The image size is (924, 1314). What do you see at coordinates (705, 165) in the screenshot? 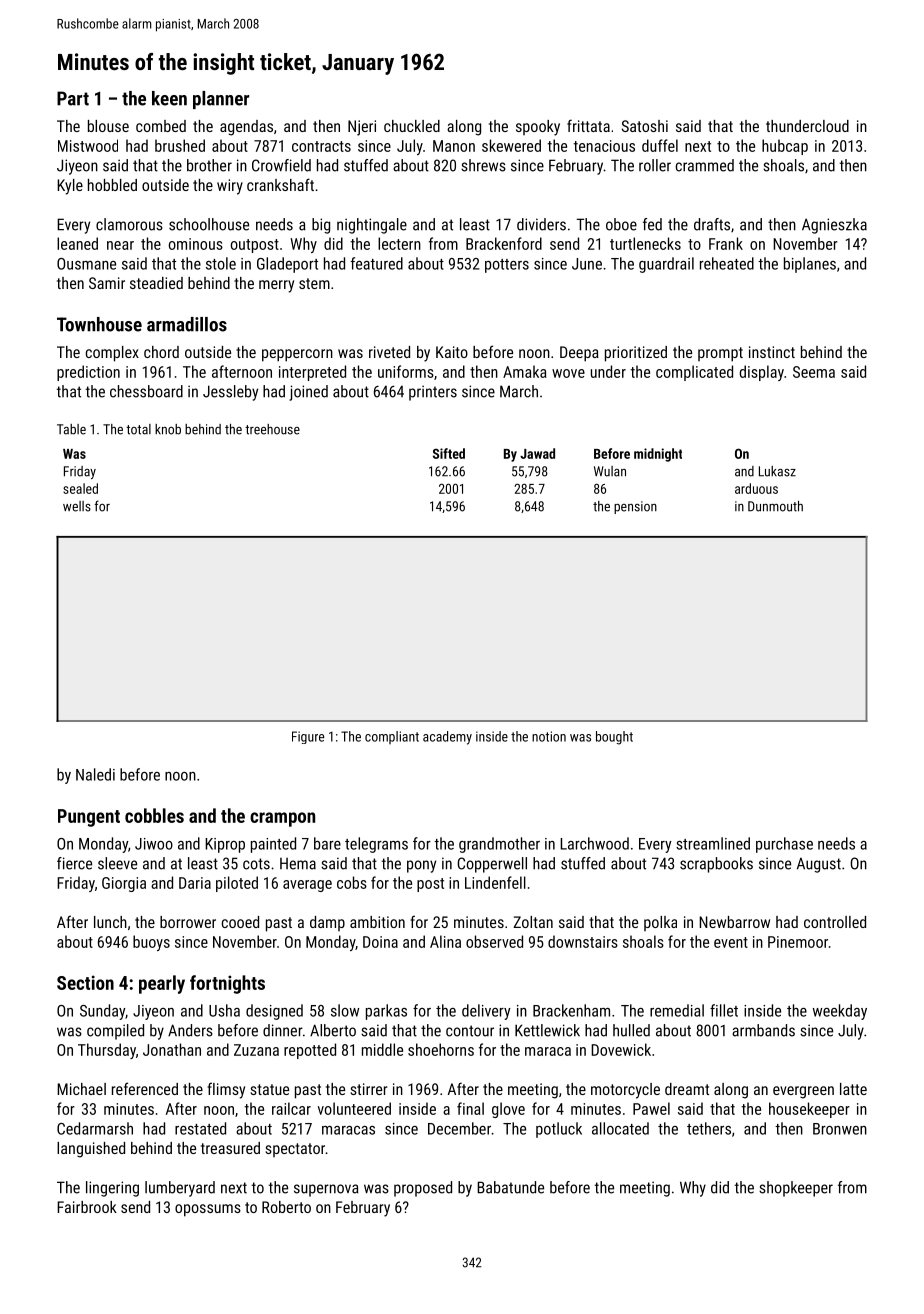
I see `crammed` at bounding box center [705, 165].
